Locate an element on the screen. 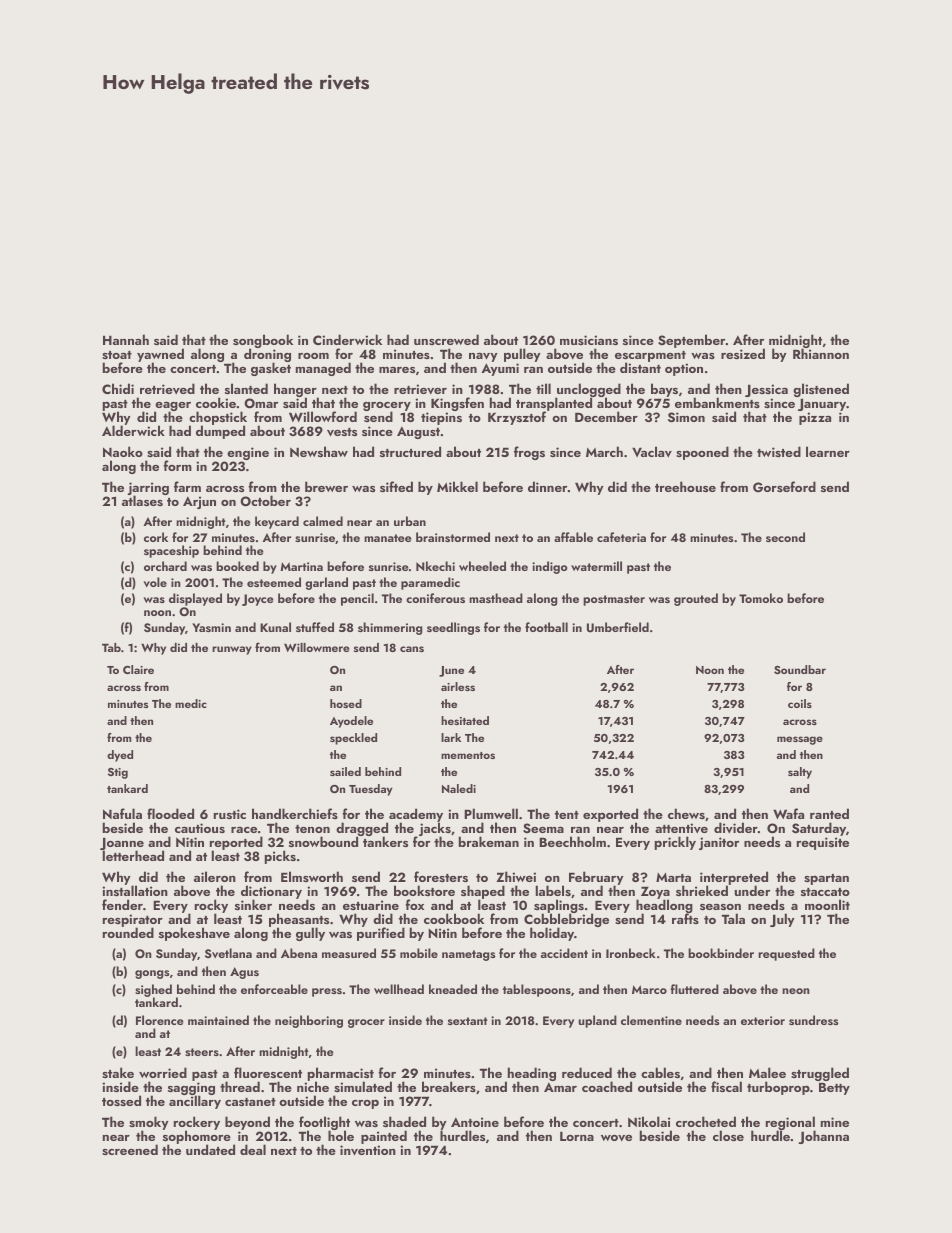 The width and height of the screenshot is (952, 1233). musicians is located at coordinates (589, 340).
